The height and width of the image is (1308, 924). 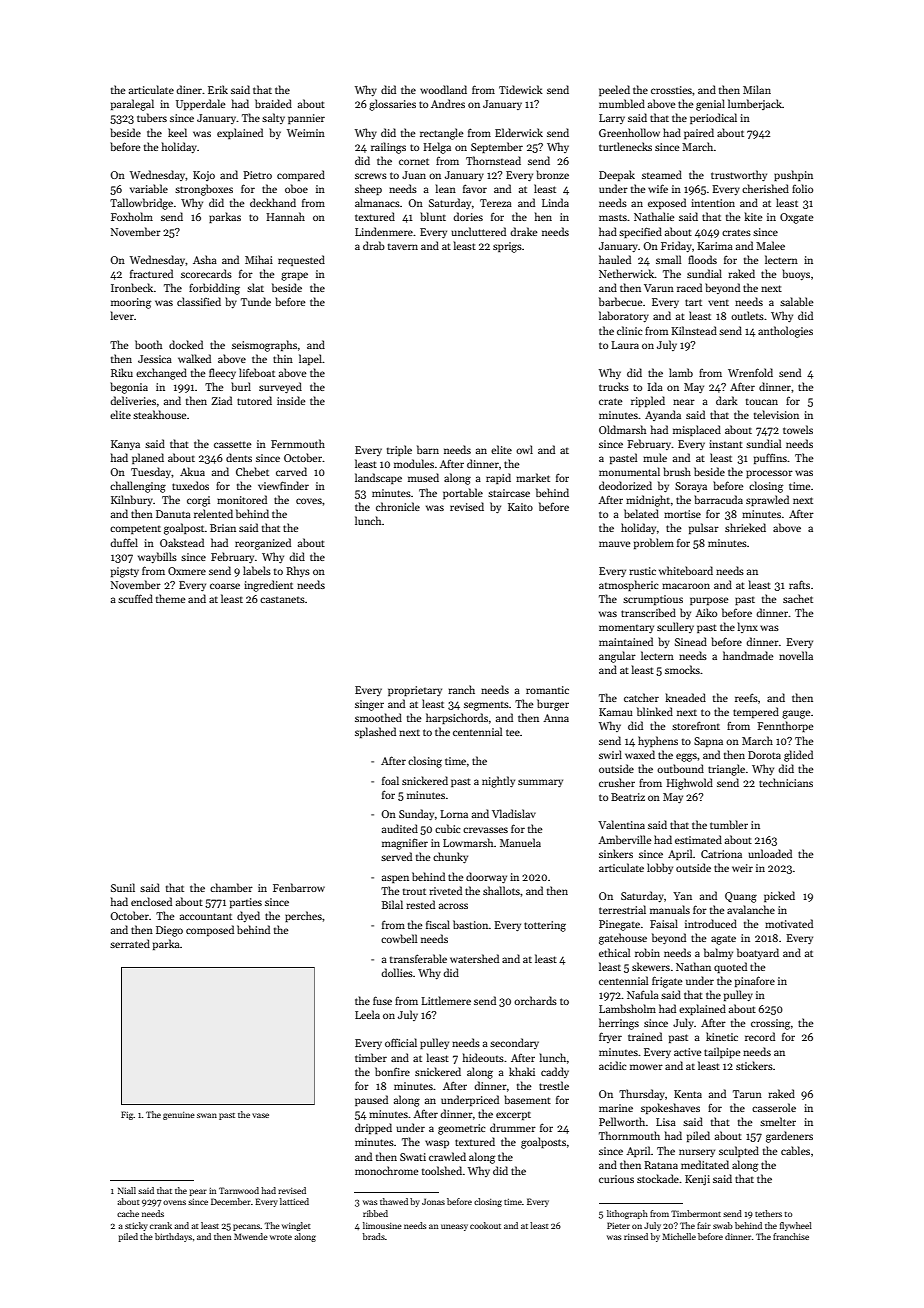 I want to click on Fig, so click(x=127, y=1115).
